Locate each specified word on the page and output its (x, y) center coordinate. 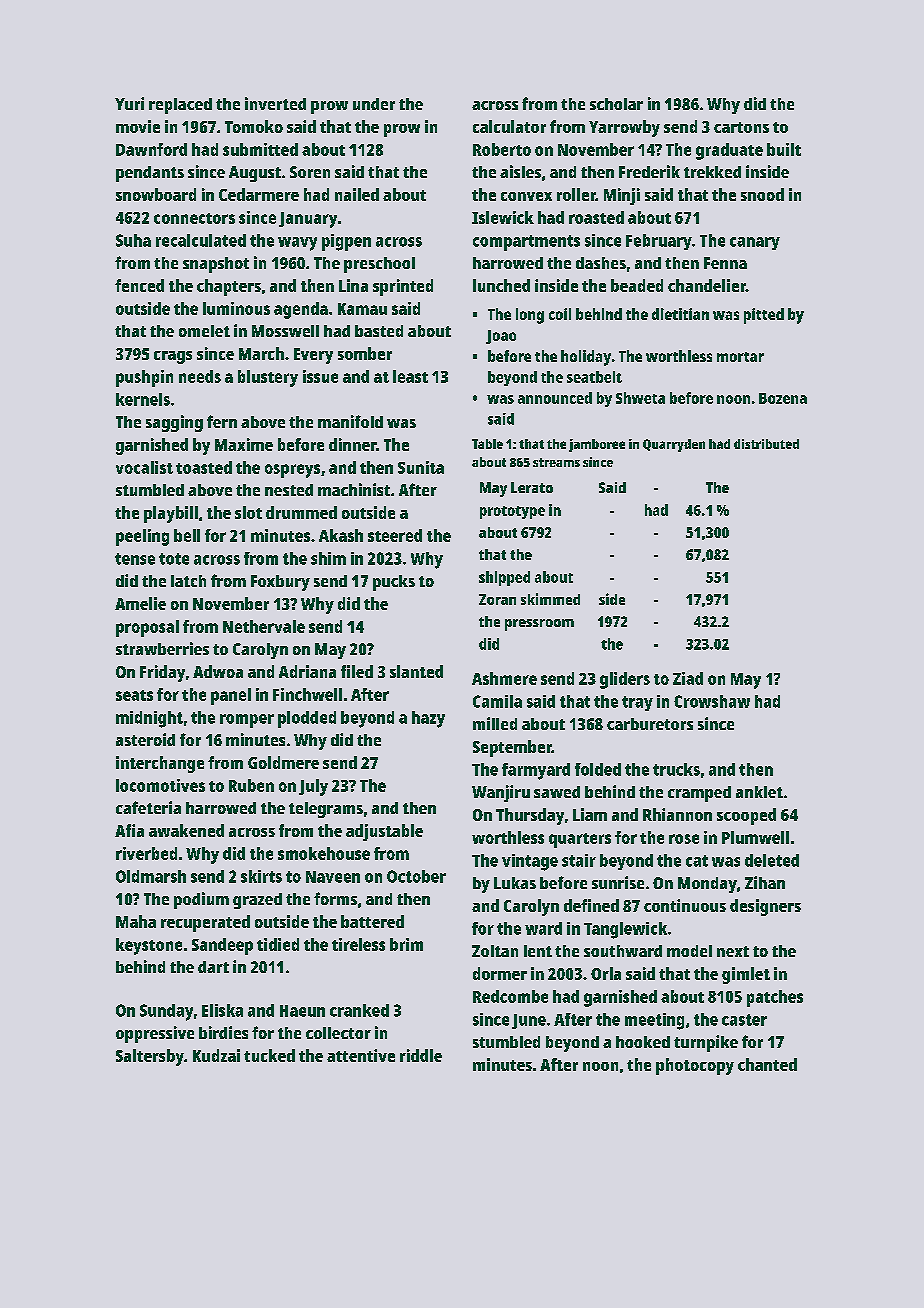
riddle (421, 1055)
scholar (616, 104)
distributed (766, 444)
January (308, 220)
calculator (509, 126)
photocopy (695, 1066)
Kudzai (216, 1055)
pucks (394, 583)
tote (174, 559)
